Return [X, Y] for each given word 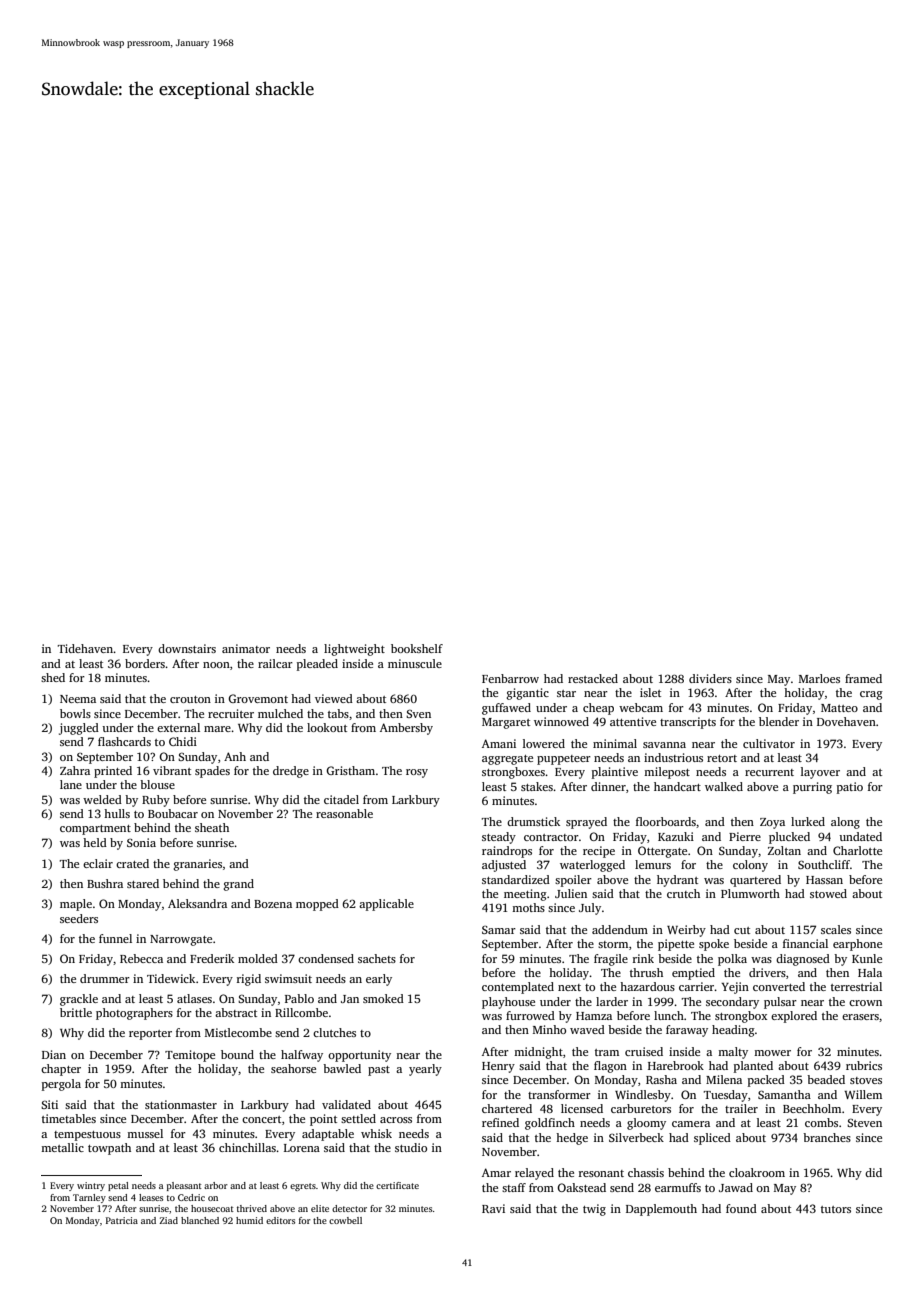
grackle [79, 1000]
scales [836, 929]
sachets [377, 958]
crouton [190, 699]
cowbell [345, 1220]
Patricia [122, 1220]
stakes [537, 786]
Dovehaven [846, 721]
